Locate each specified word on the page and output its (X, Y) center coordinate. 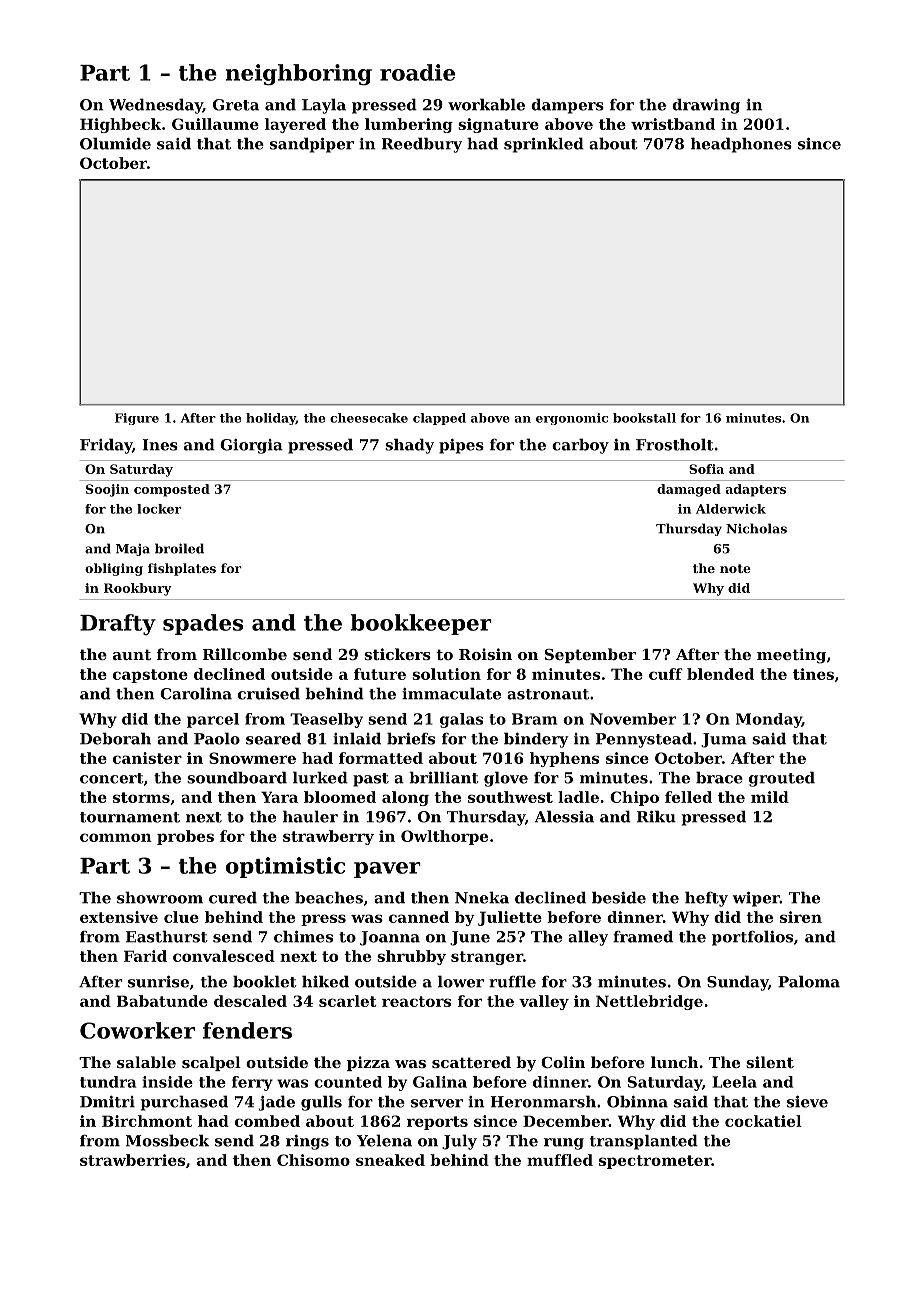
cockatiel (763, 1121)
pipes (461, 446)
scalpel (211, 1063)
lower (461, 981)
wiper (756, 899)
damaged (689, 490)
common (116, 837)
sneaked (390, 1160)
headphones (741, 145)
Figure (137, 419)
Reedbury (422, 145)
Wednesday (156, 106)
